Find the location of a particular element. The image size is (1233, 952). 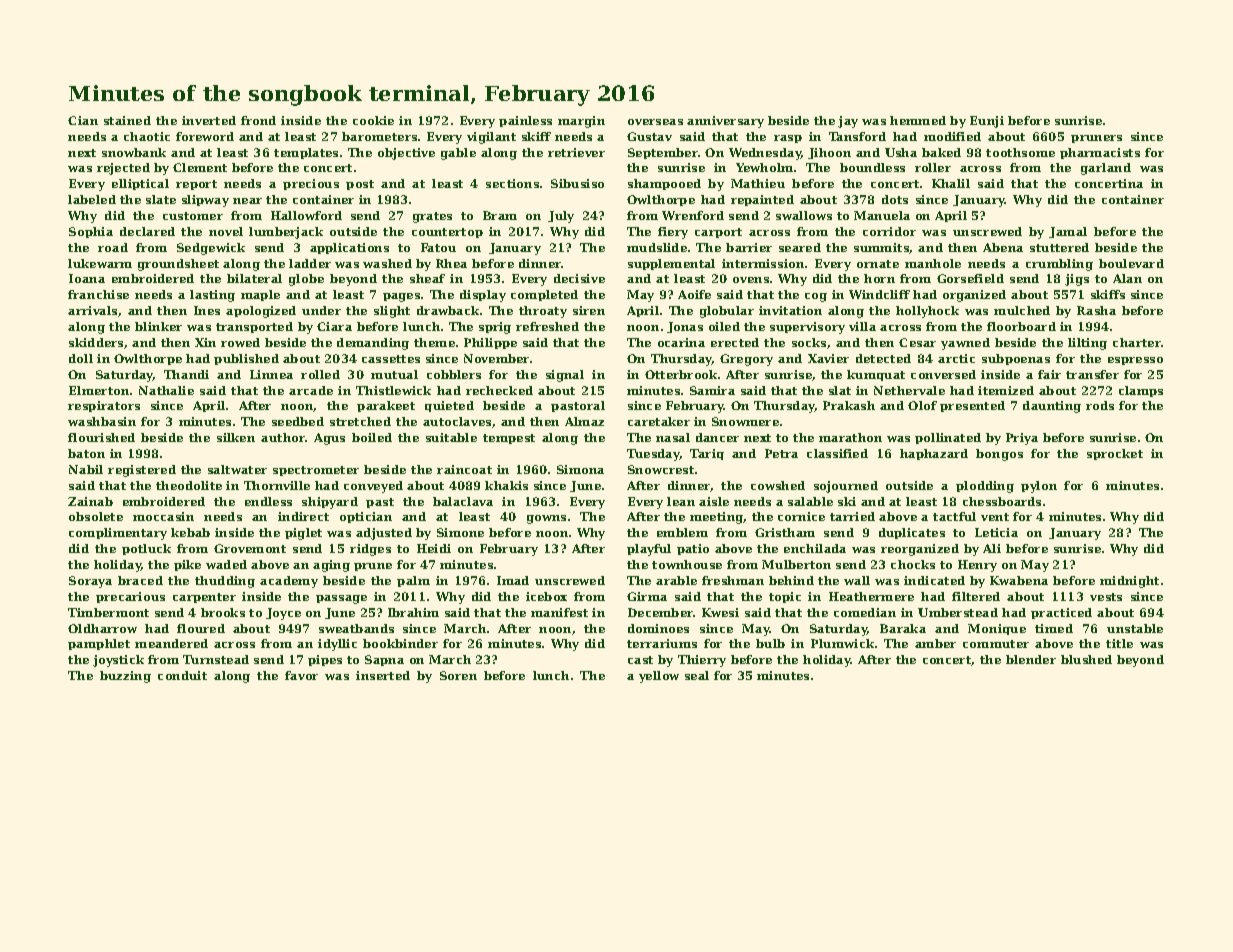

templates is located at coordinates (306, 153).
